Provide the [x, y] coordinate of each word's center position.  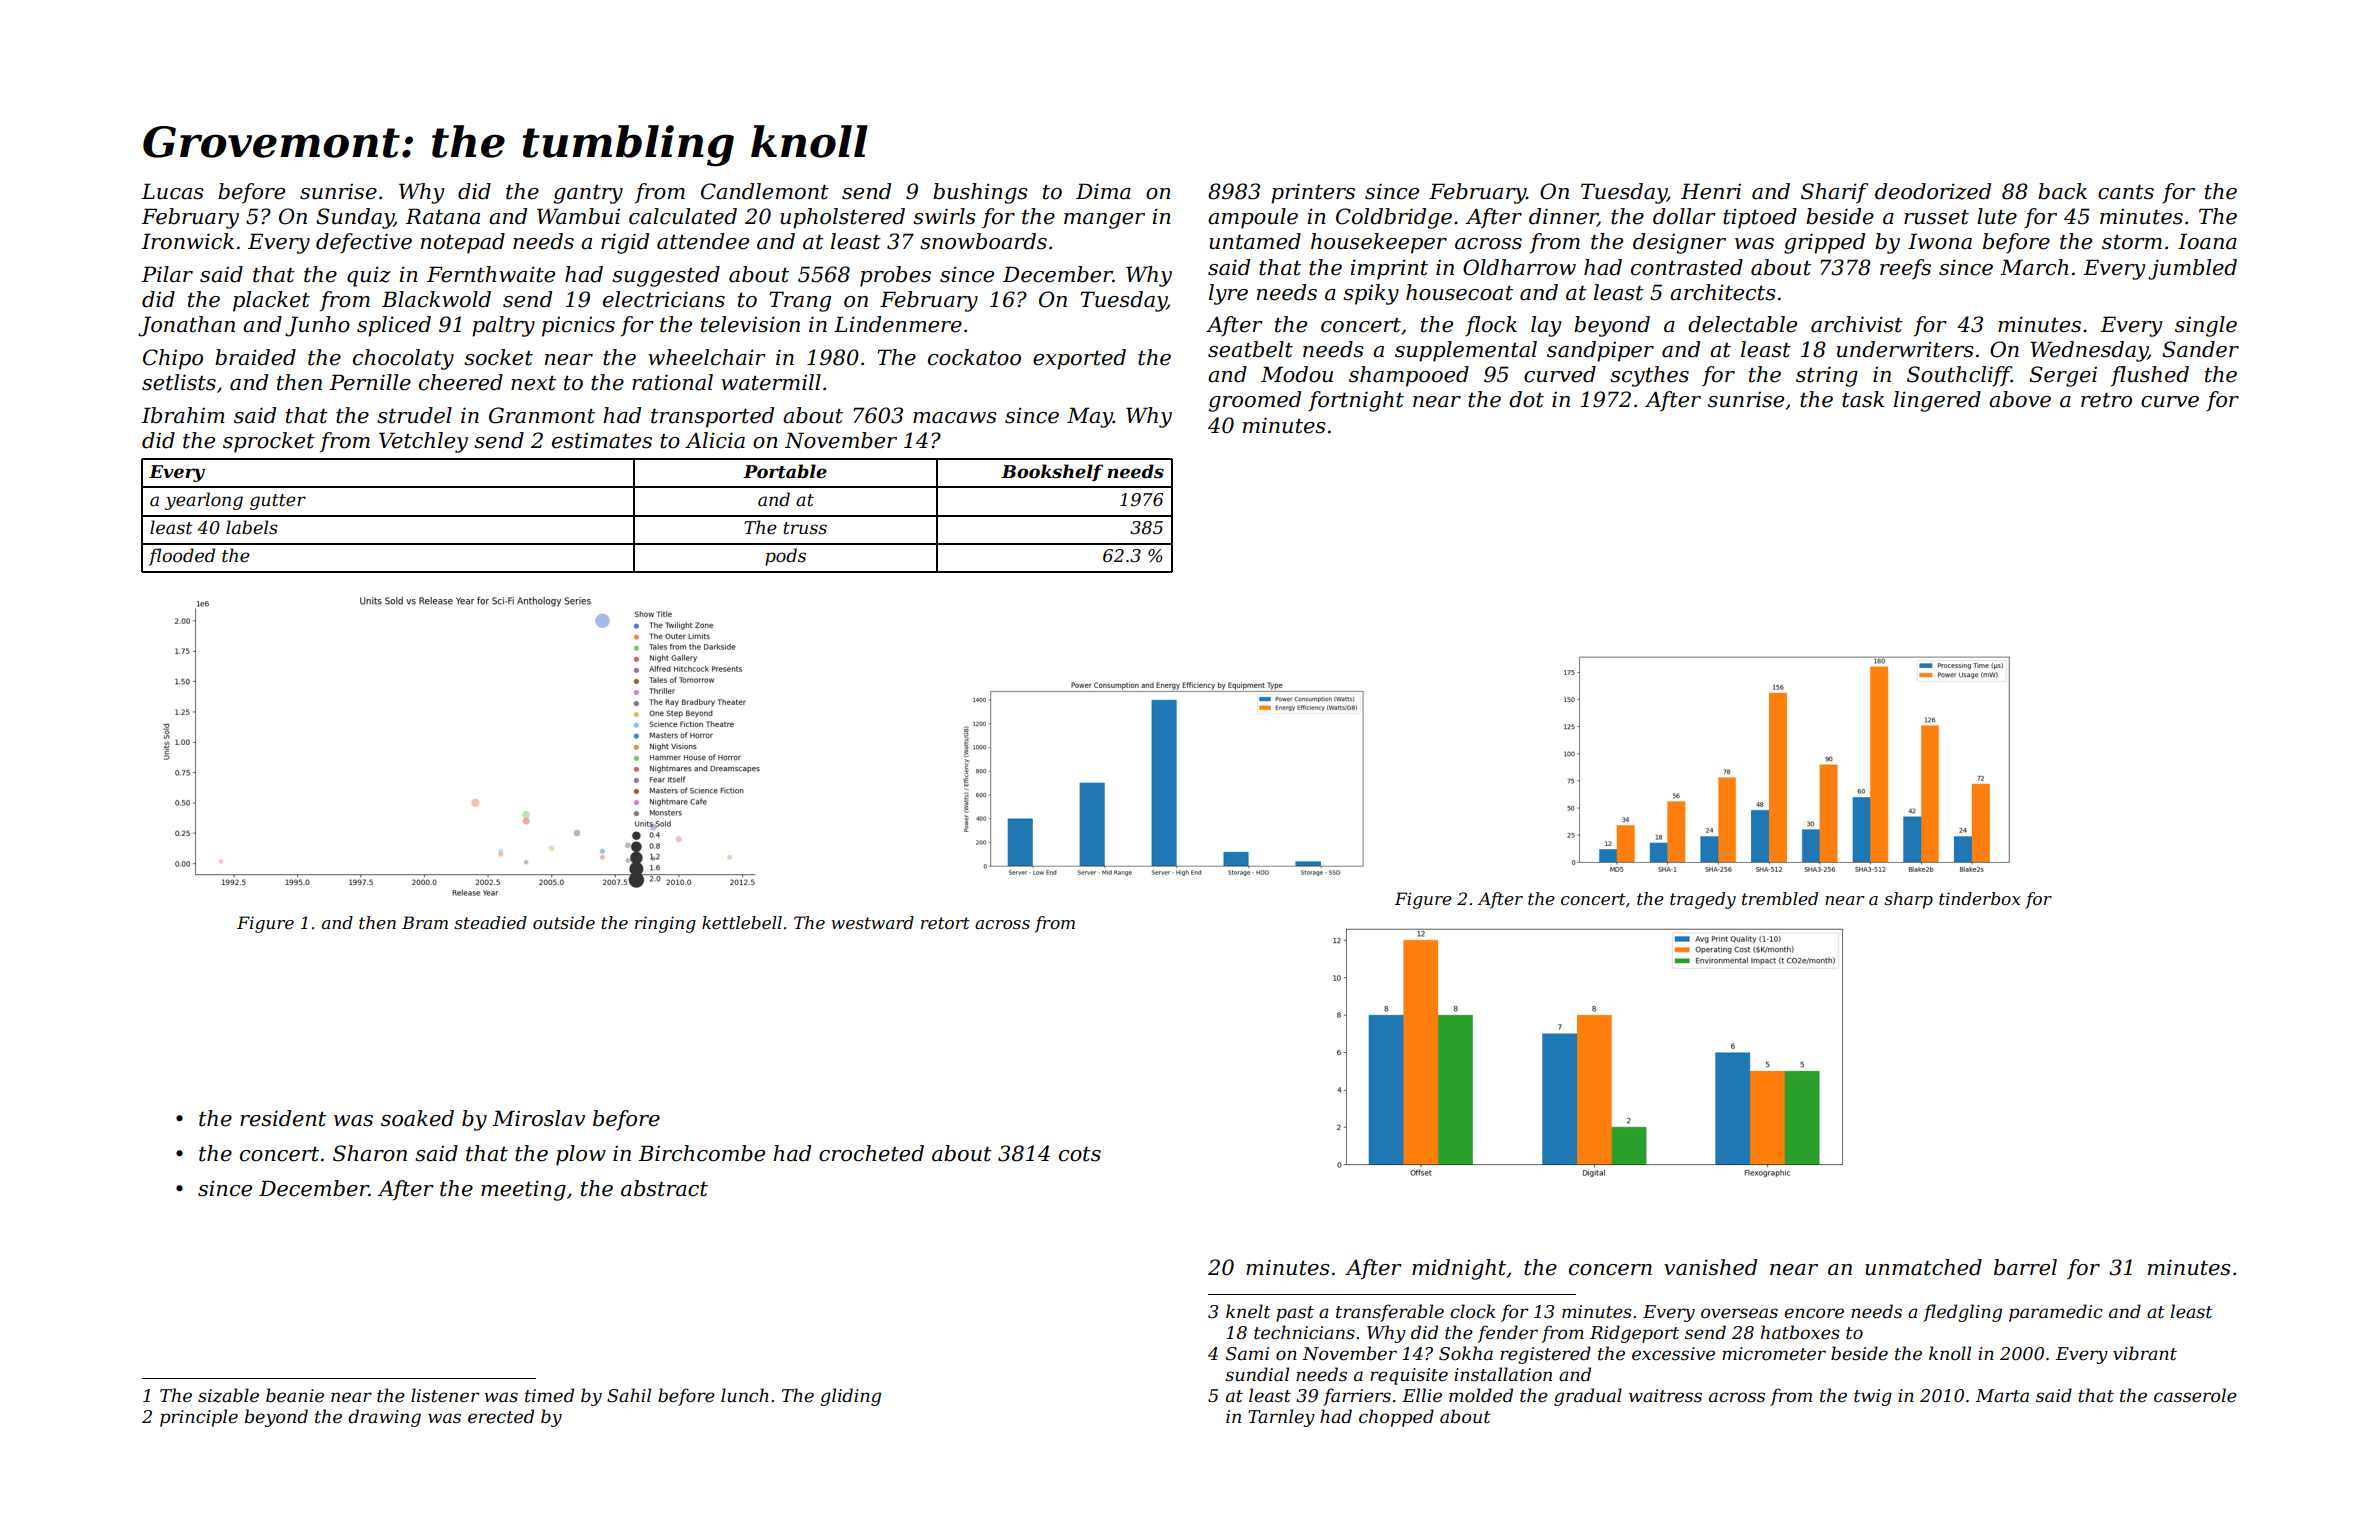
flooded [181, 557]
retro [2106, 400]
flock [1491, 326]
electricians [664, 299]
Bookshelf [1052, 473]
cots [1080, 1154]
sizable [228, 1395]
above [2020, 399]
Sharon [370, 1153]
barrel [2025, 1267]
